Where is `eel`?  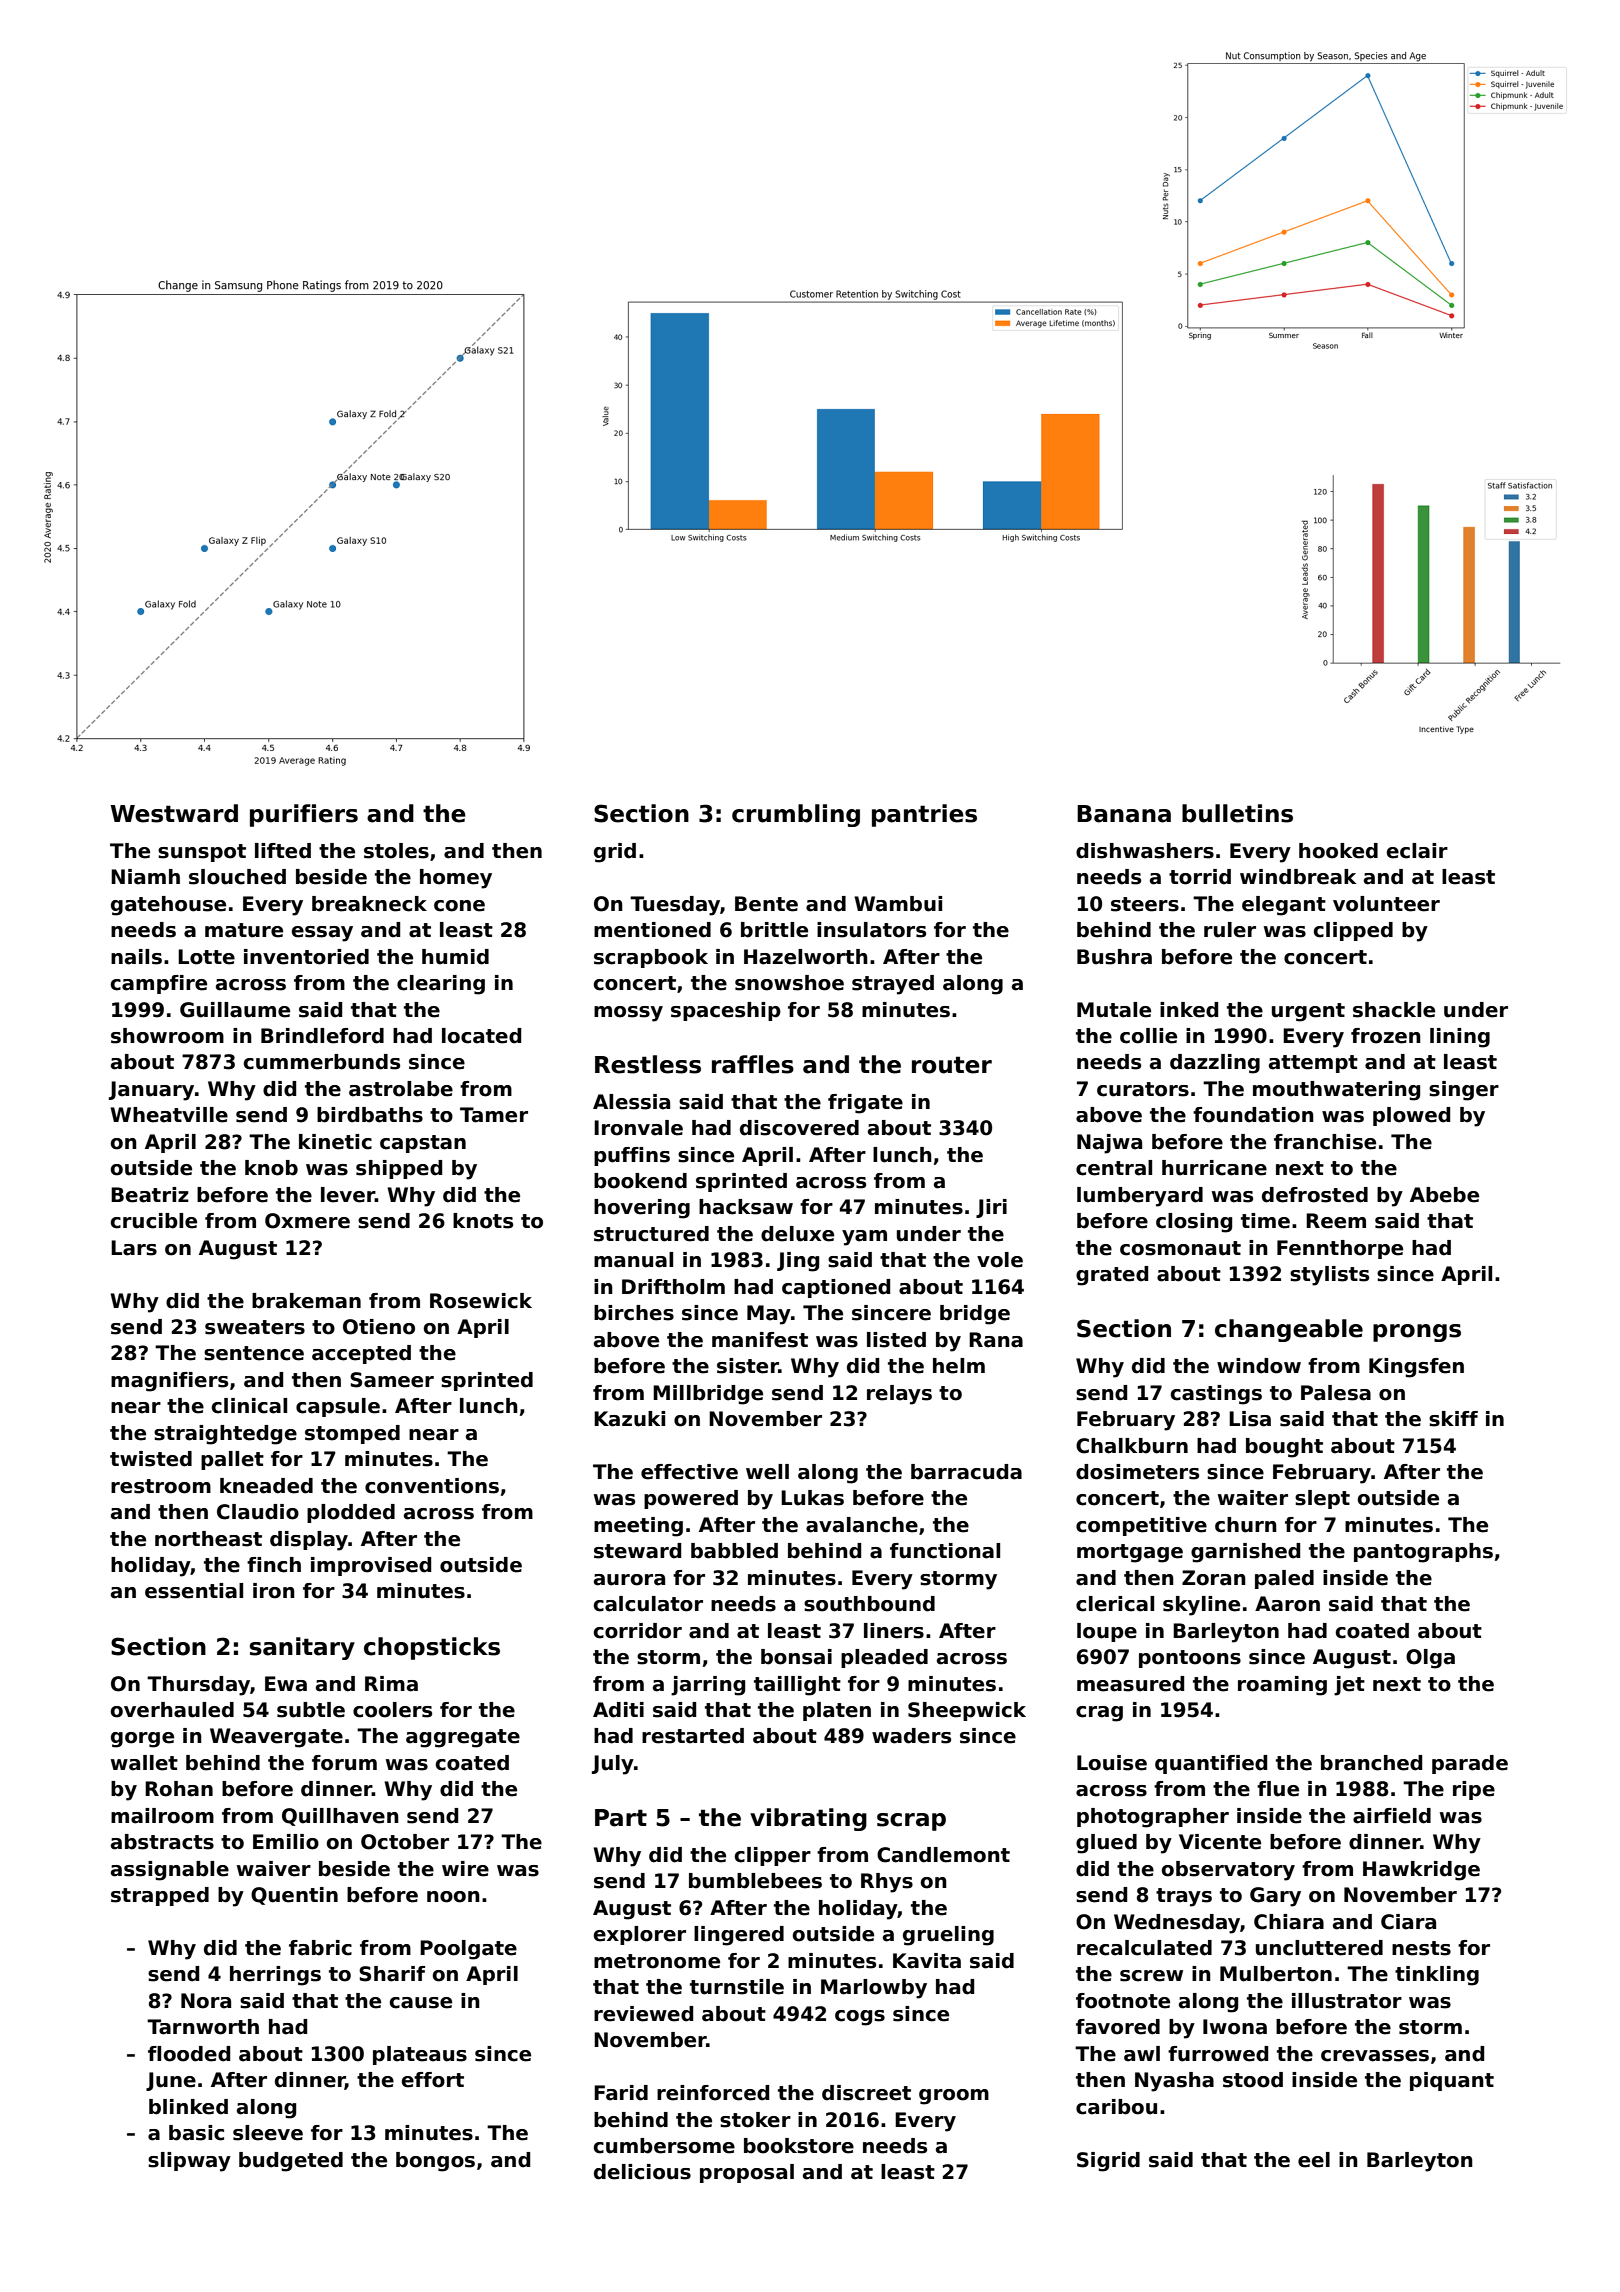 eel is located at coordinates (1314, 2160).
